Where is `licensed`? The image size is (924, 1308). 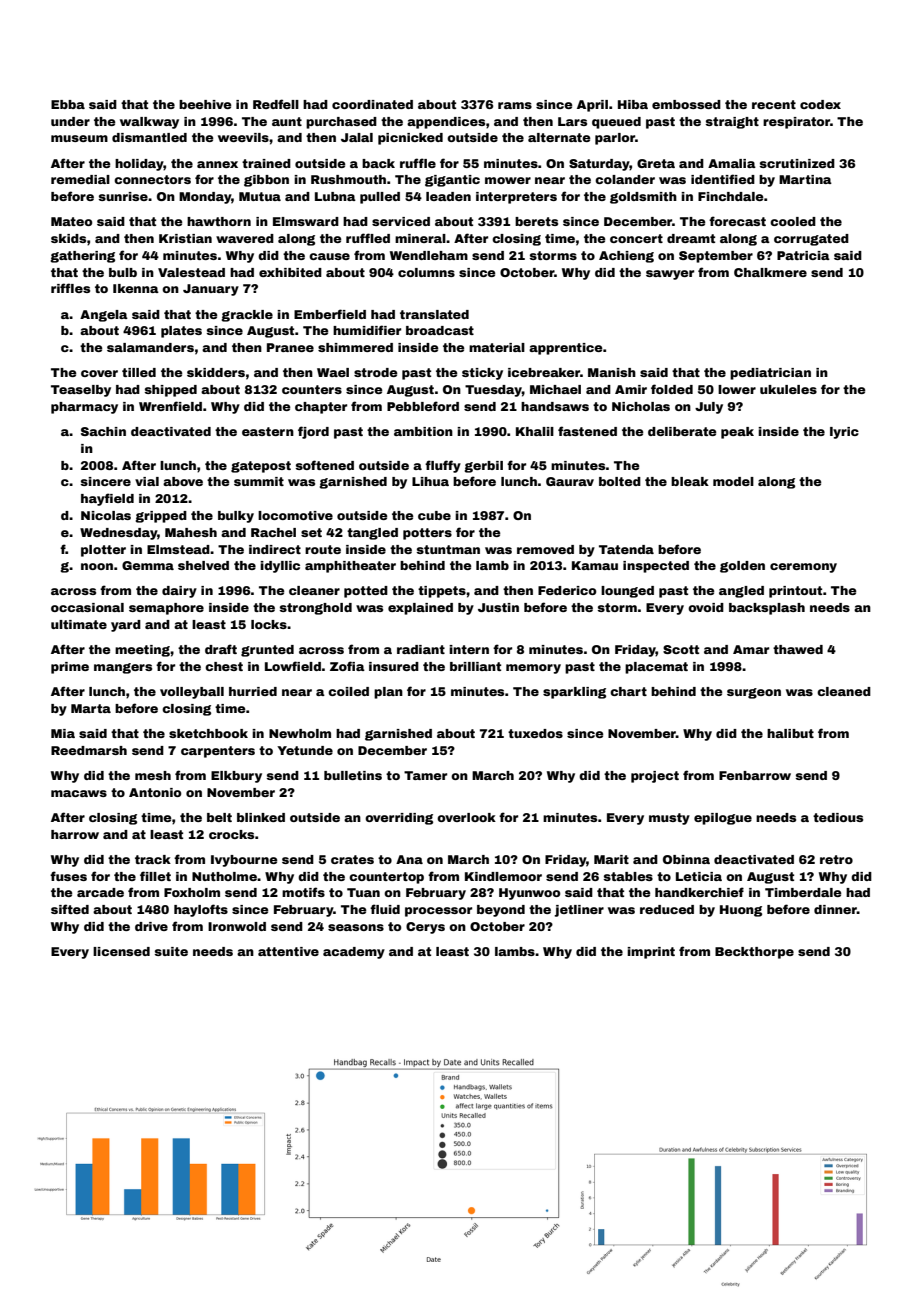
licensed is located at coordinates (121, 951).
